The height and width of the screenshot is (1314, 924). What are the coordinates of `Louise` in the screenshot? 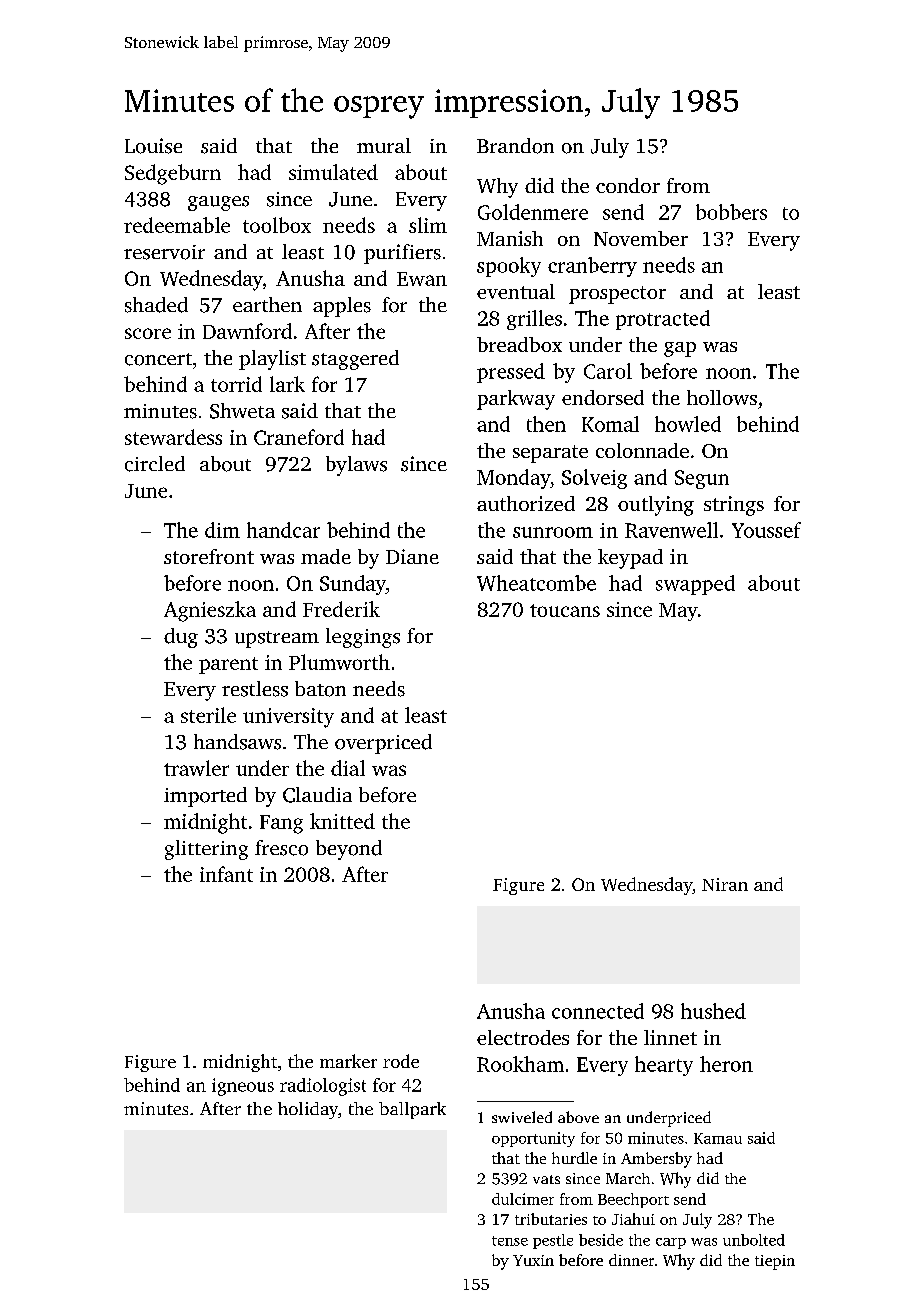 It's located at (153, 146).
